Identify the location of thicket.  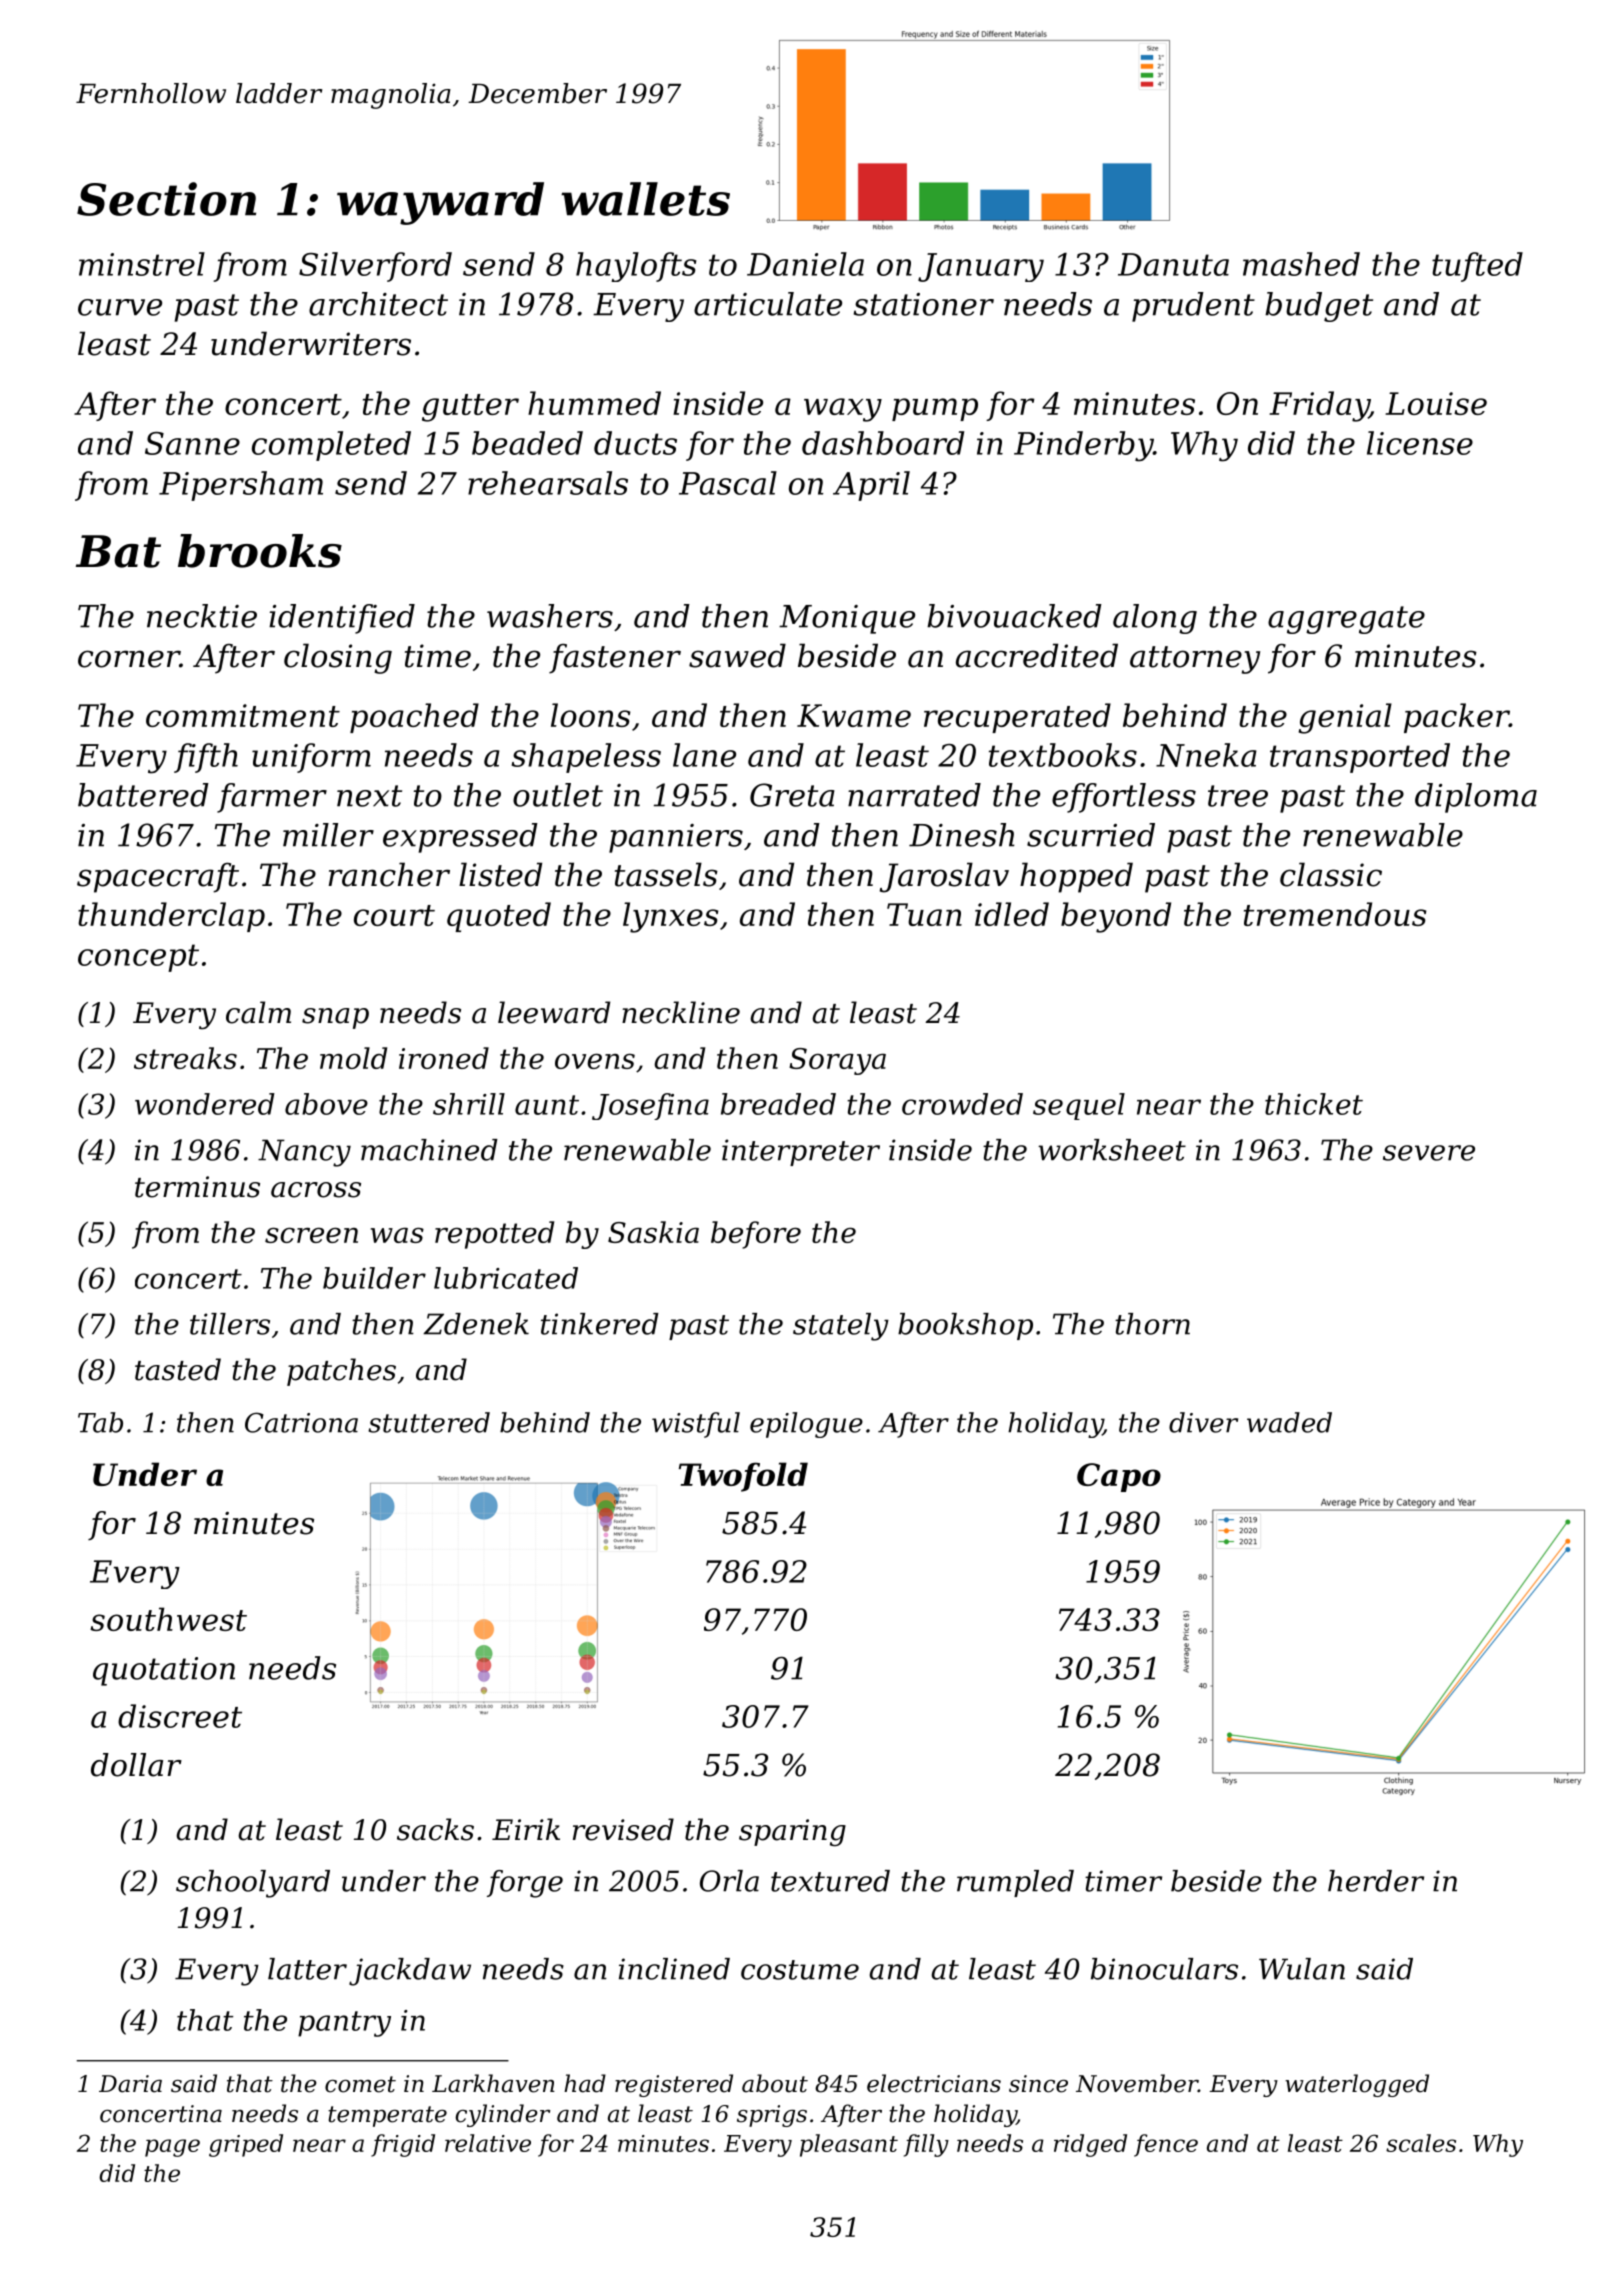
(1314, 1104).
